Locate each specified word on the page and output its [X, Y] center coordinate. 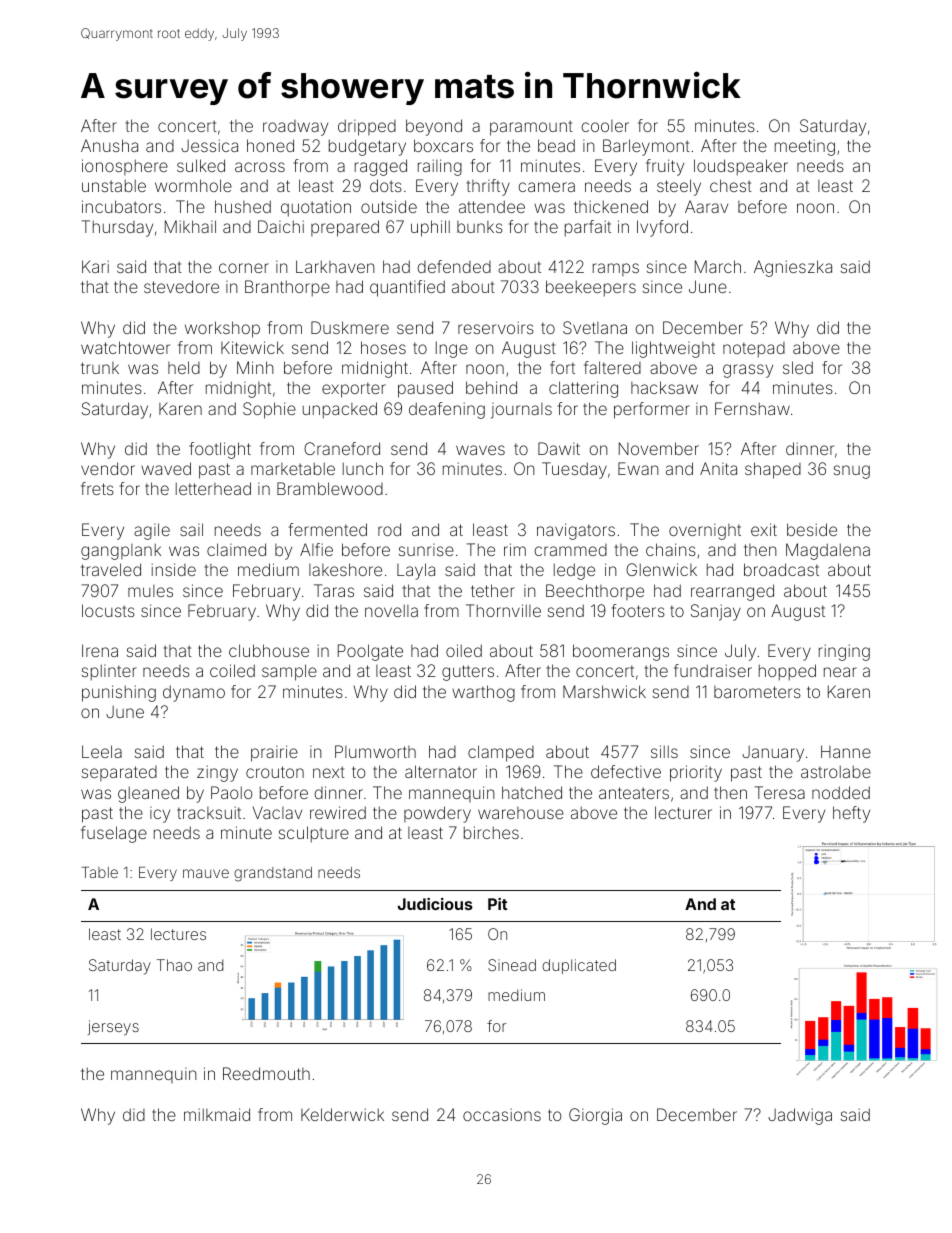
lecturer [683, 812]
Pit [497, 904]
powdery [437, 814]
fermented [328, 529]
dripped [367, 127]
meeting [805, 147]
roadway [295, 128]
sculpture [314, 834]
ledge [574, 571]
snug [852, 472]
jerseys [113, 1028]
